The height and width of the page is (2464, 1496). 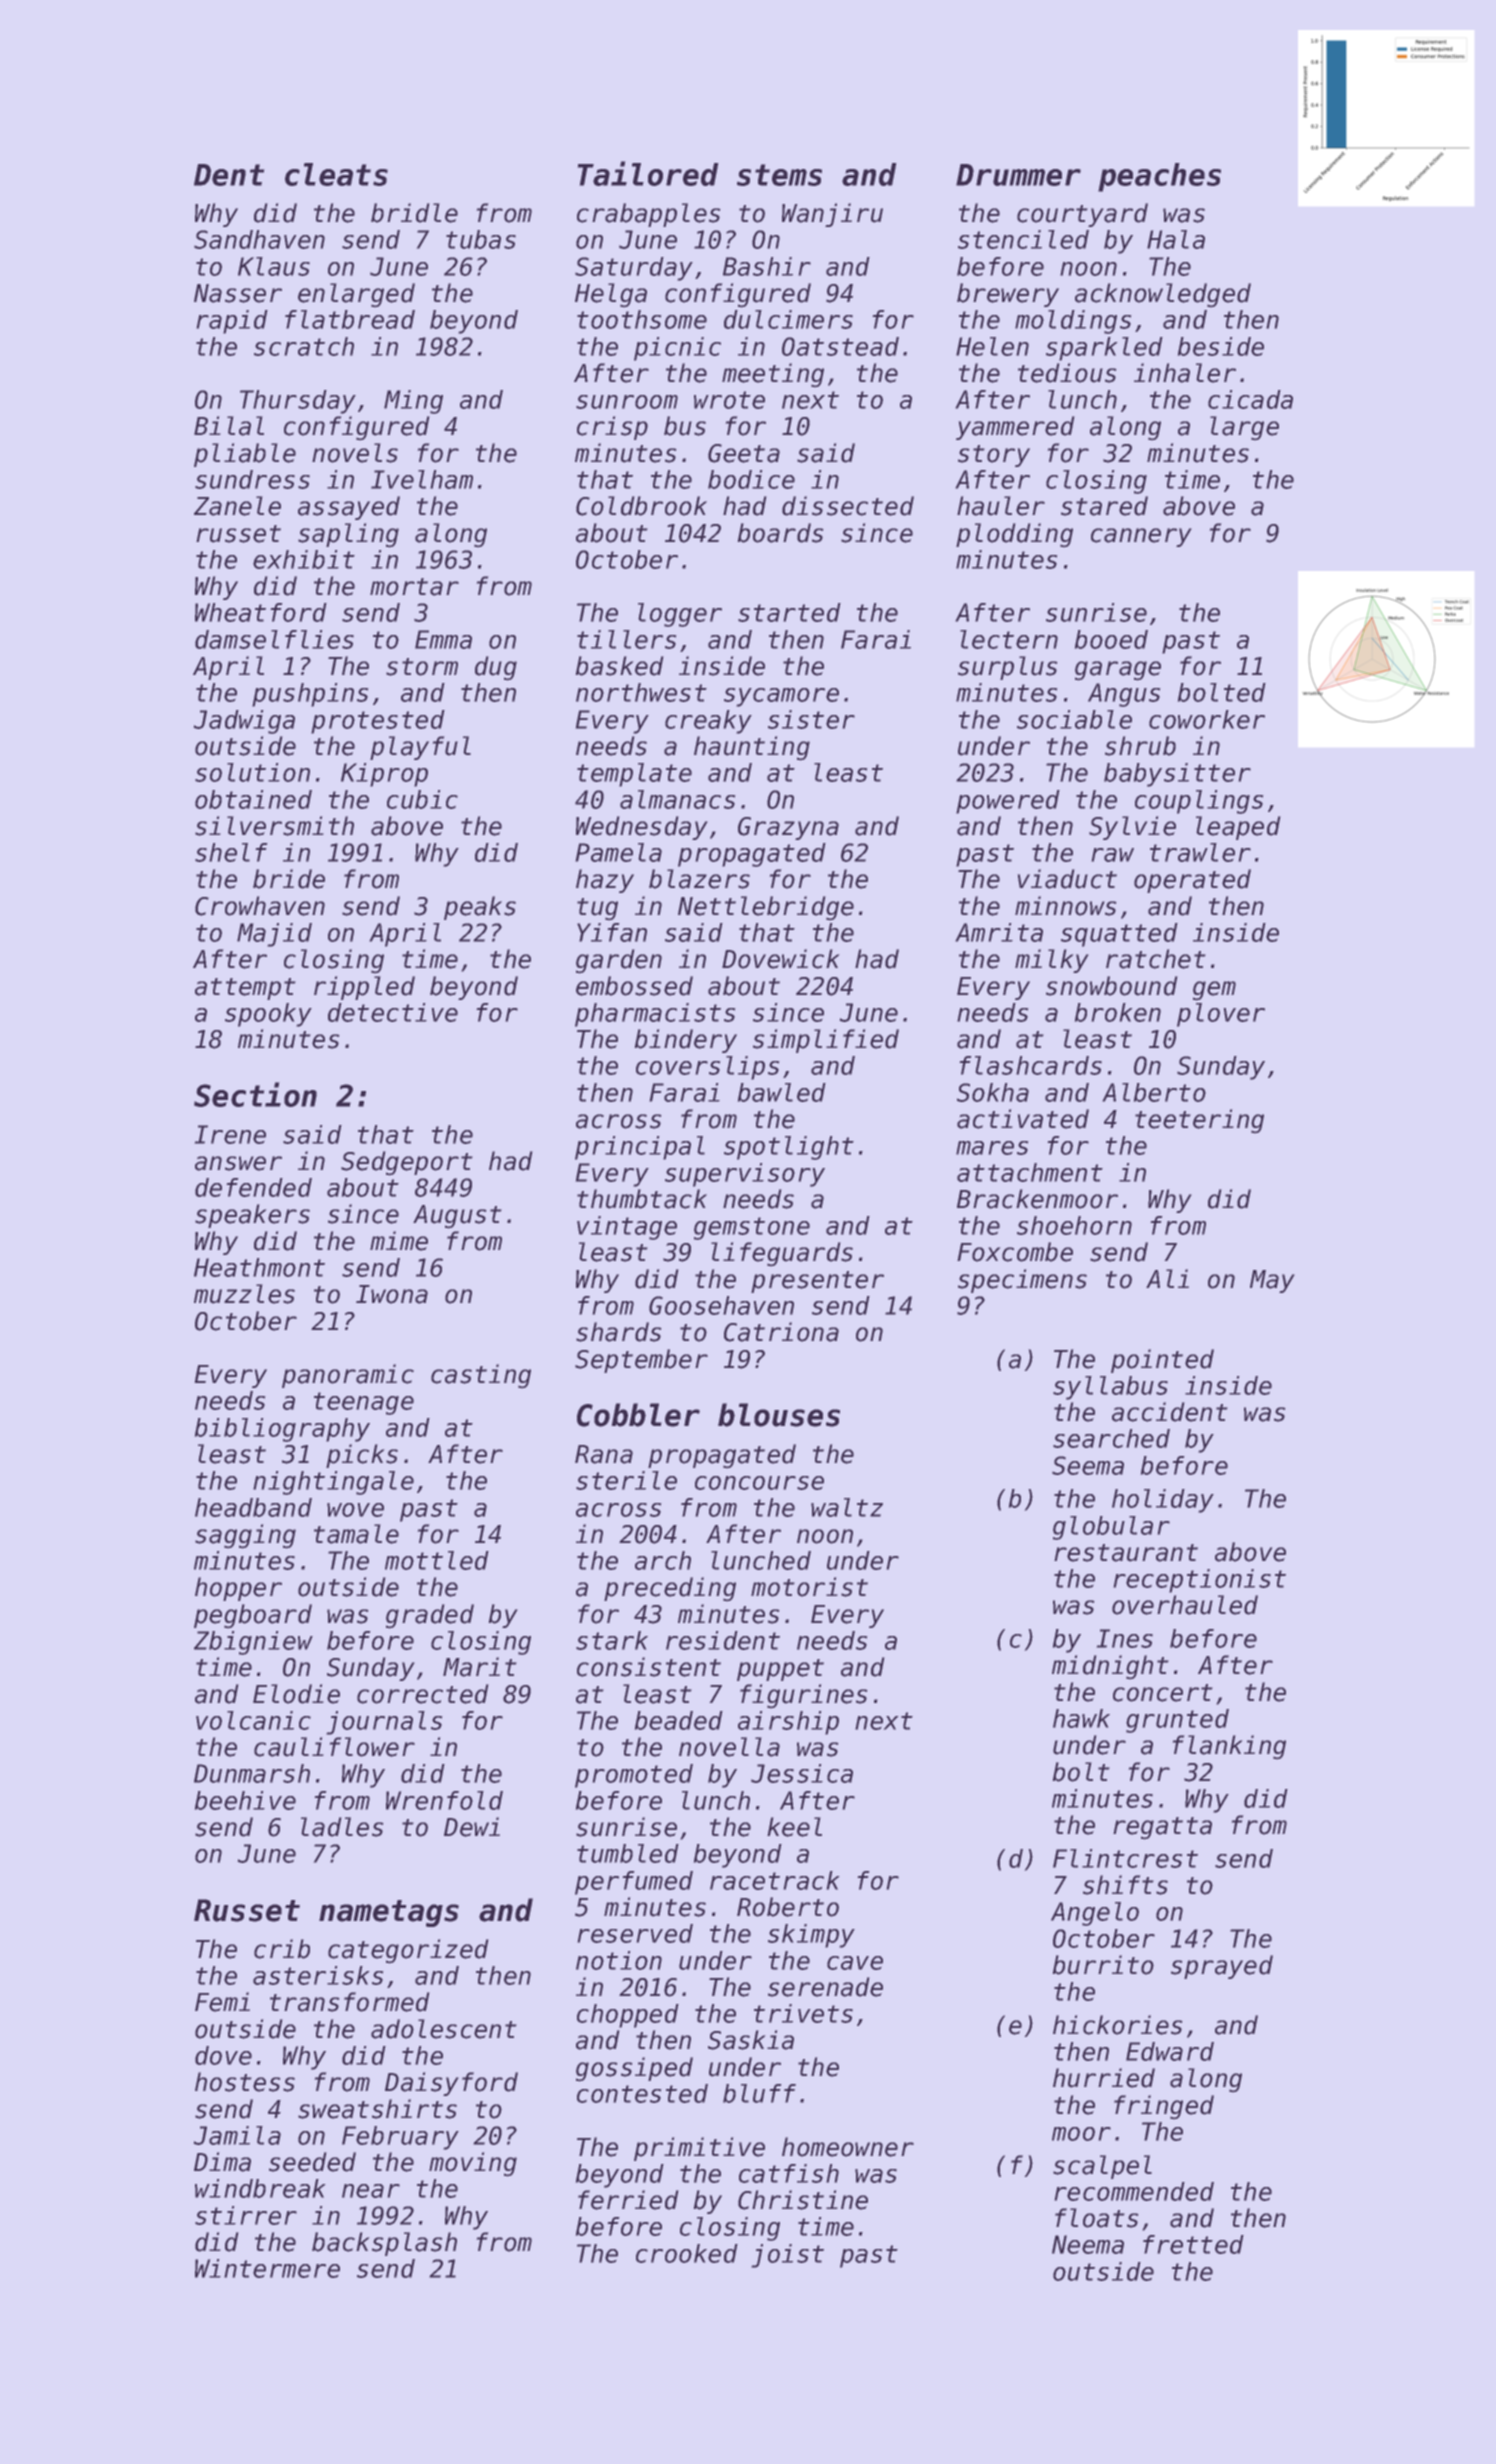 What do you see at coordinates (384, 2244) in the page?
I see `backsplash` at bounding box center [384, 2244].
